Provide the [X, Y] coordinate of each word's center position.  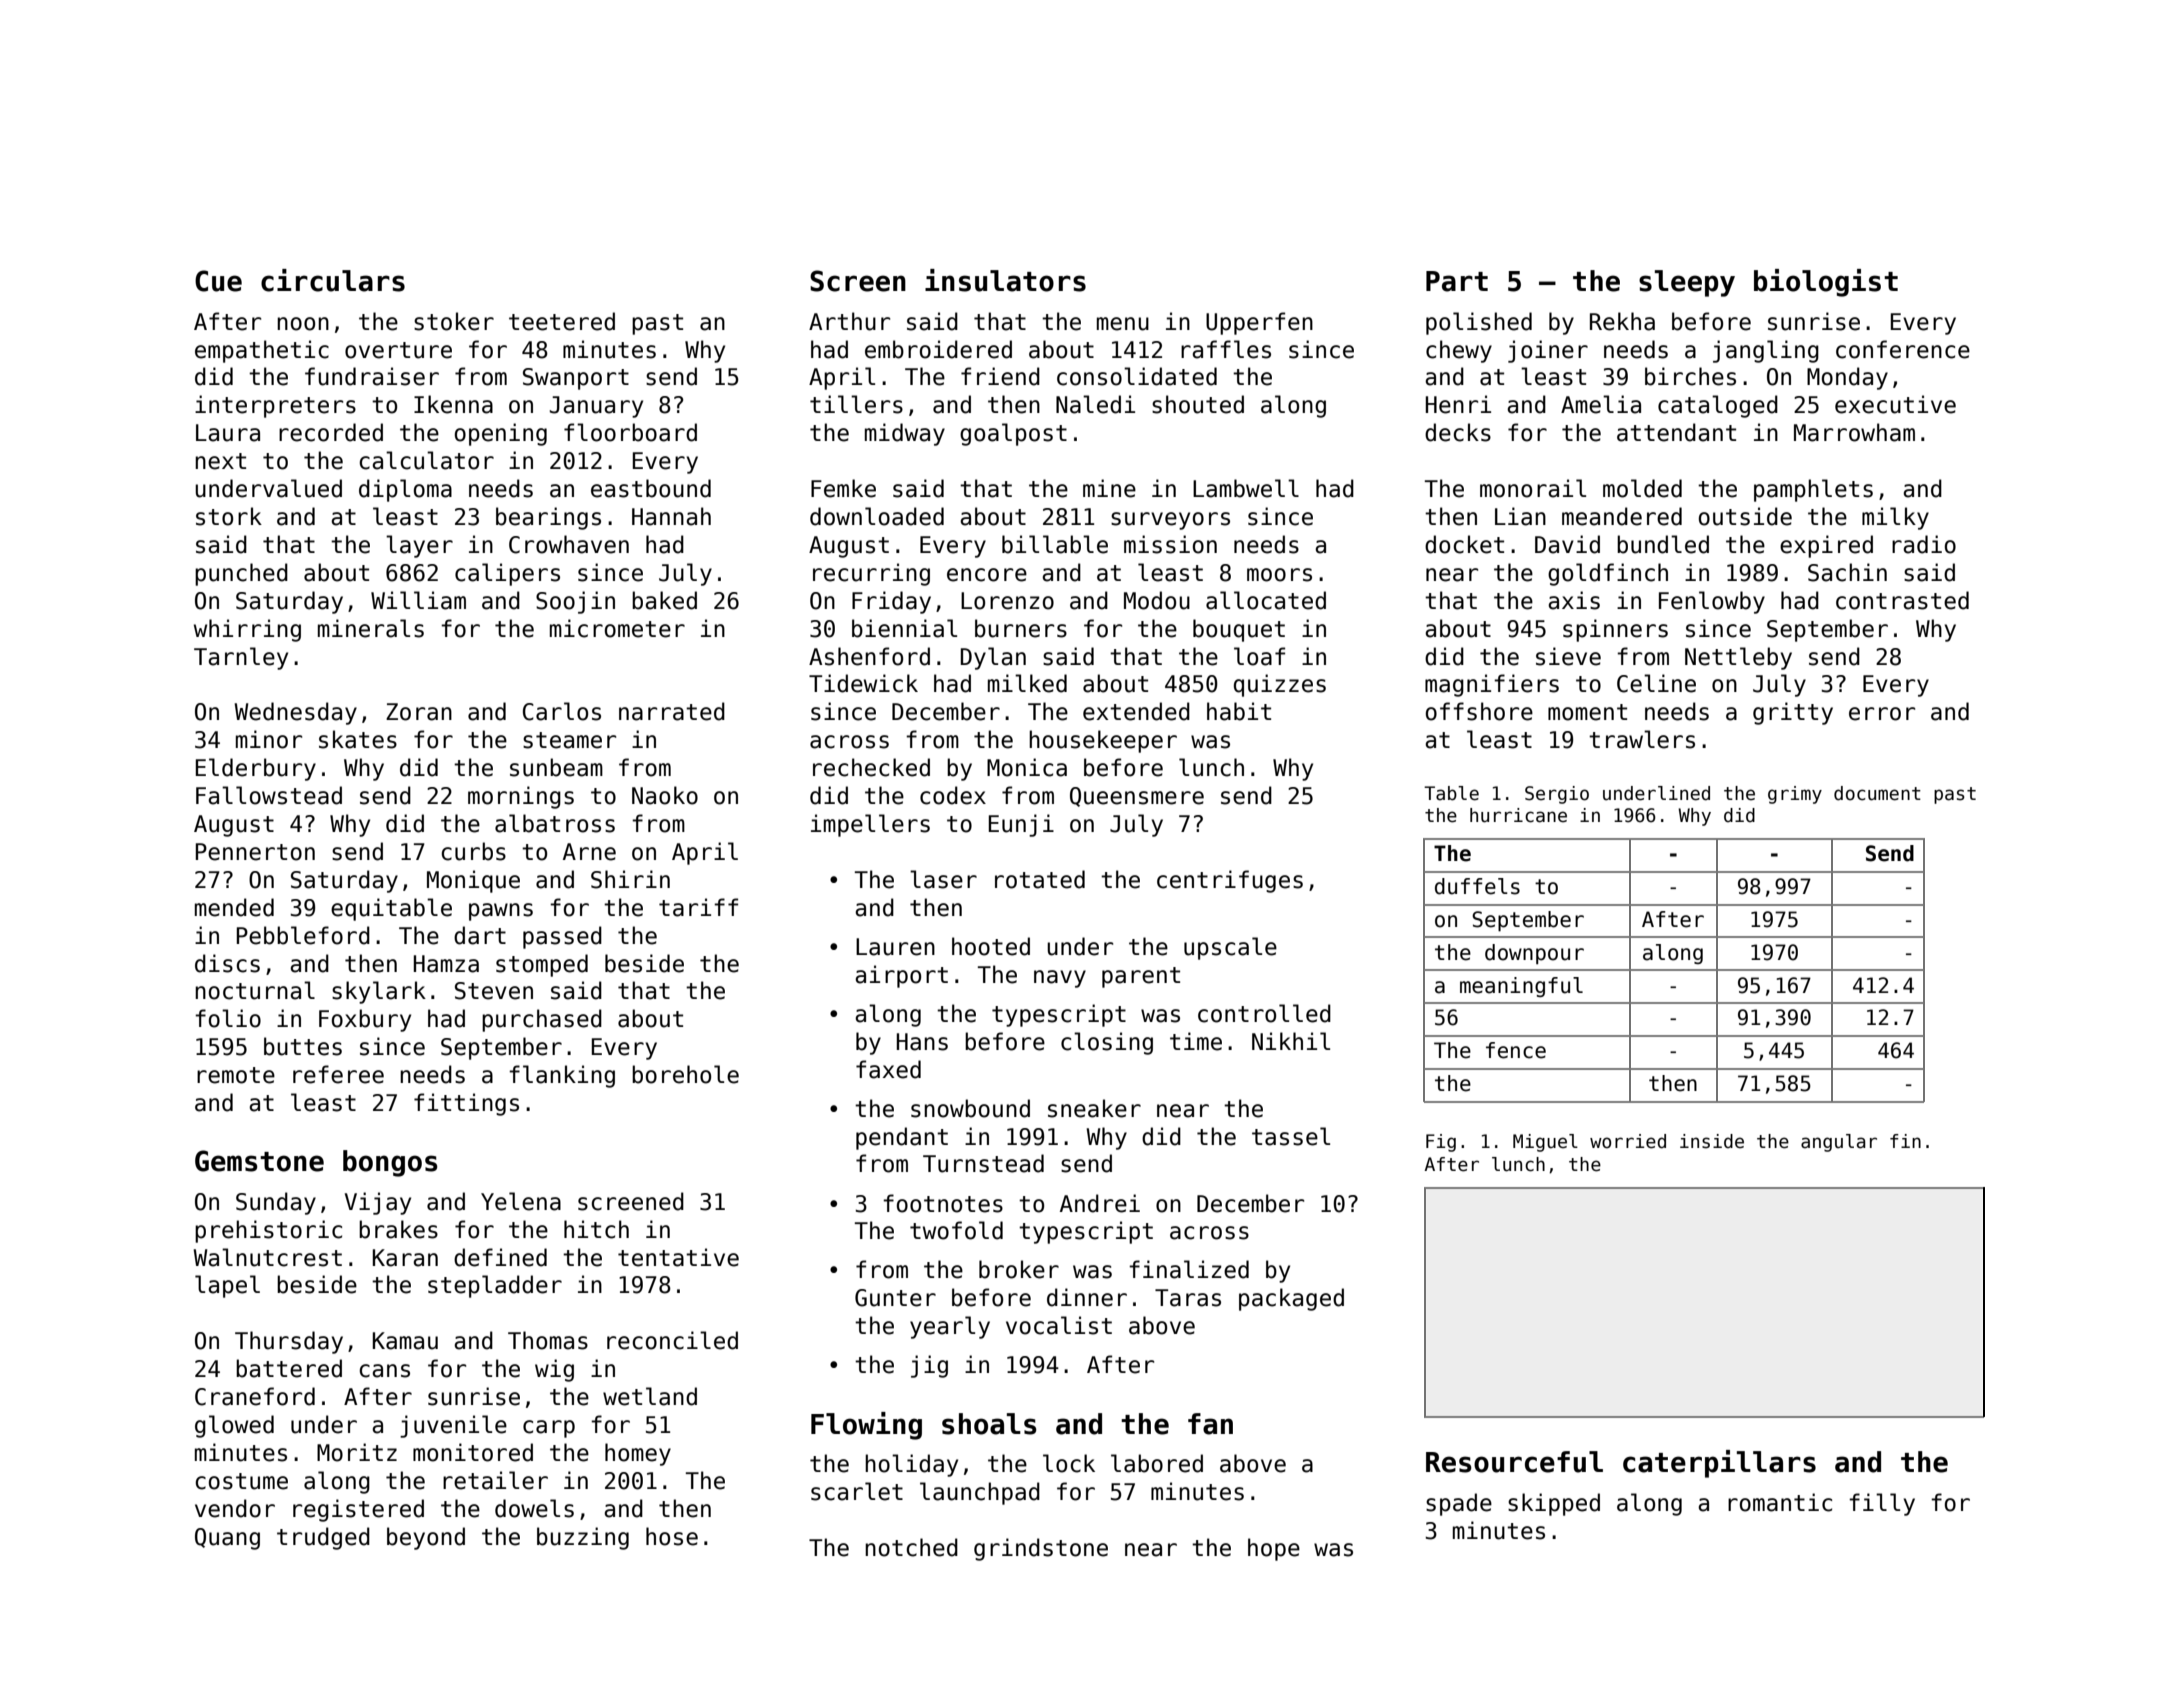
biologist [1826, 283]
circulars [333, 280]
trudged [323, 1538]
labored [1157, 1463]
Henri [1458, 404]
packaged [1291, 1299]
